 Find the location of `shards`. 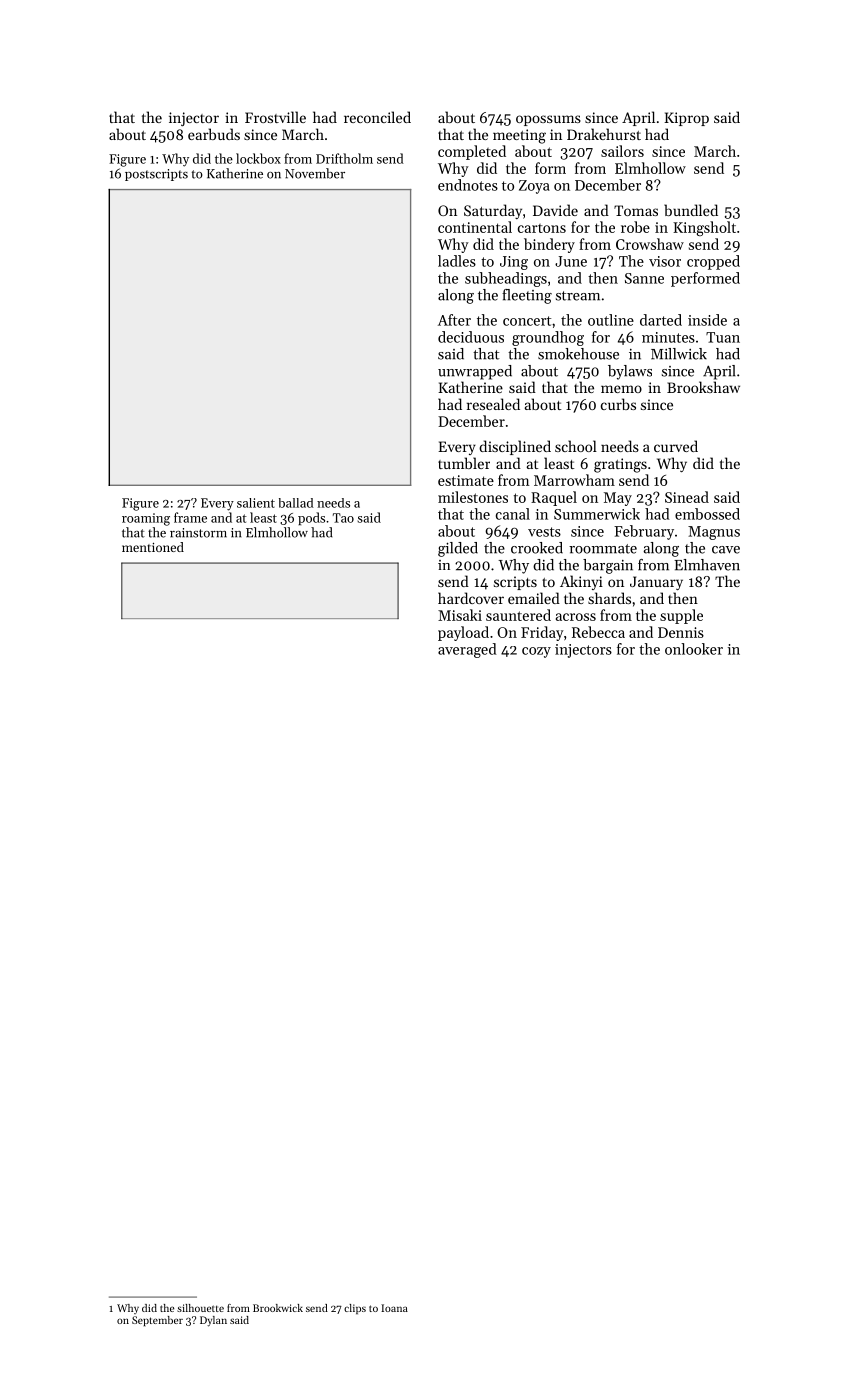

shards is located at coordinates (609, 598).
